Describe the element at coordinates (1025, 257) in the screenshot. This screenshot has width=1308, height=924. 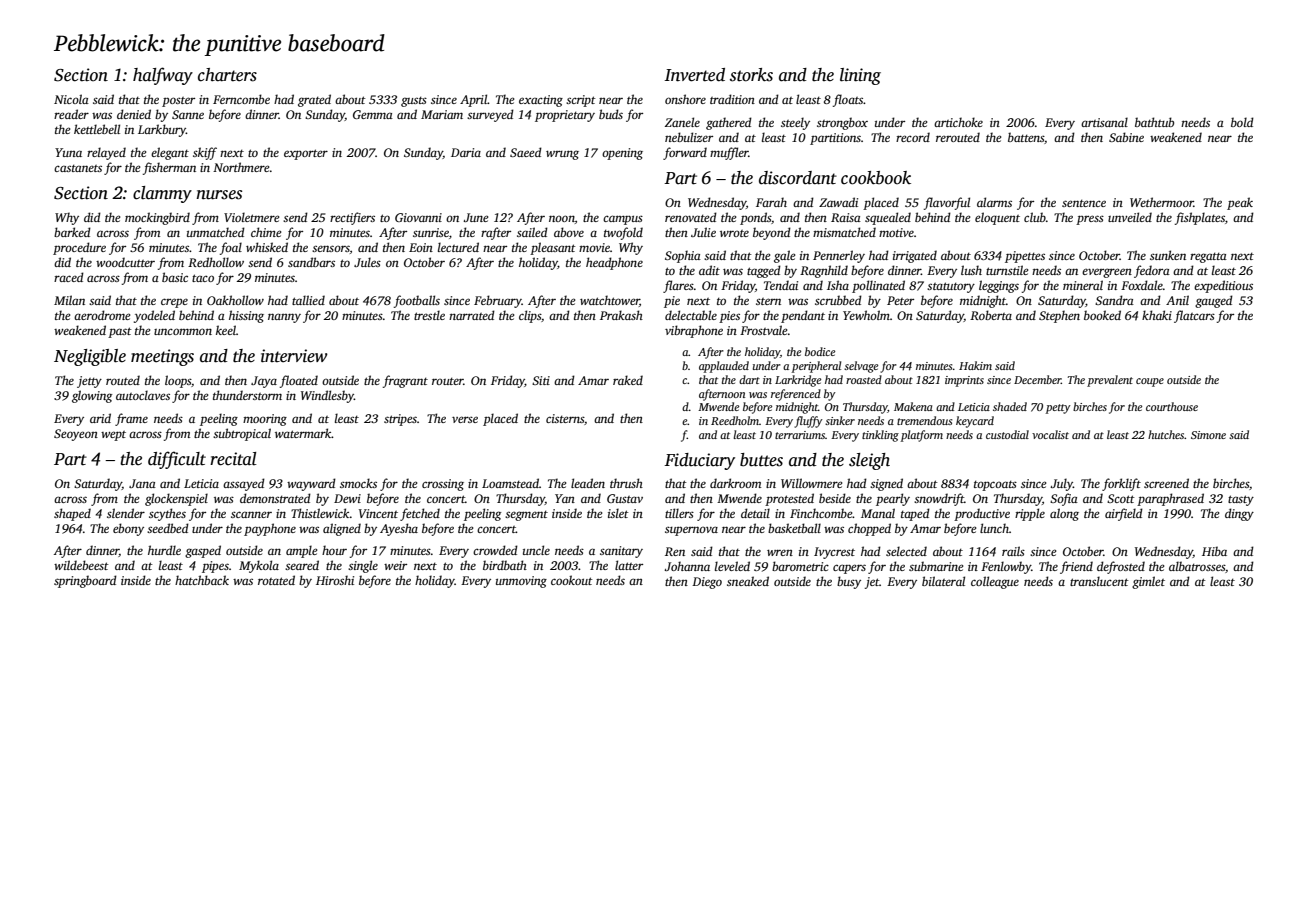
I see `pipettes` at that location.
